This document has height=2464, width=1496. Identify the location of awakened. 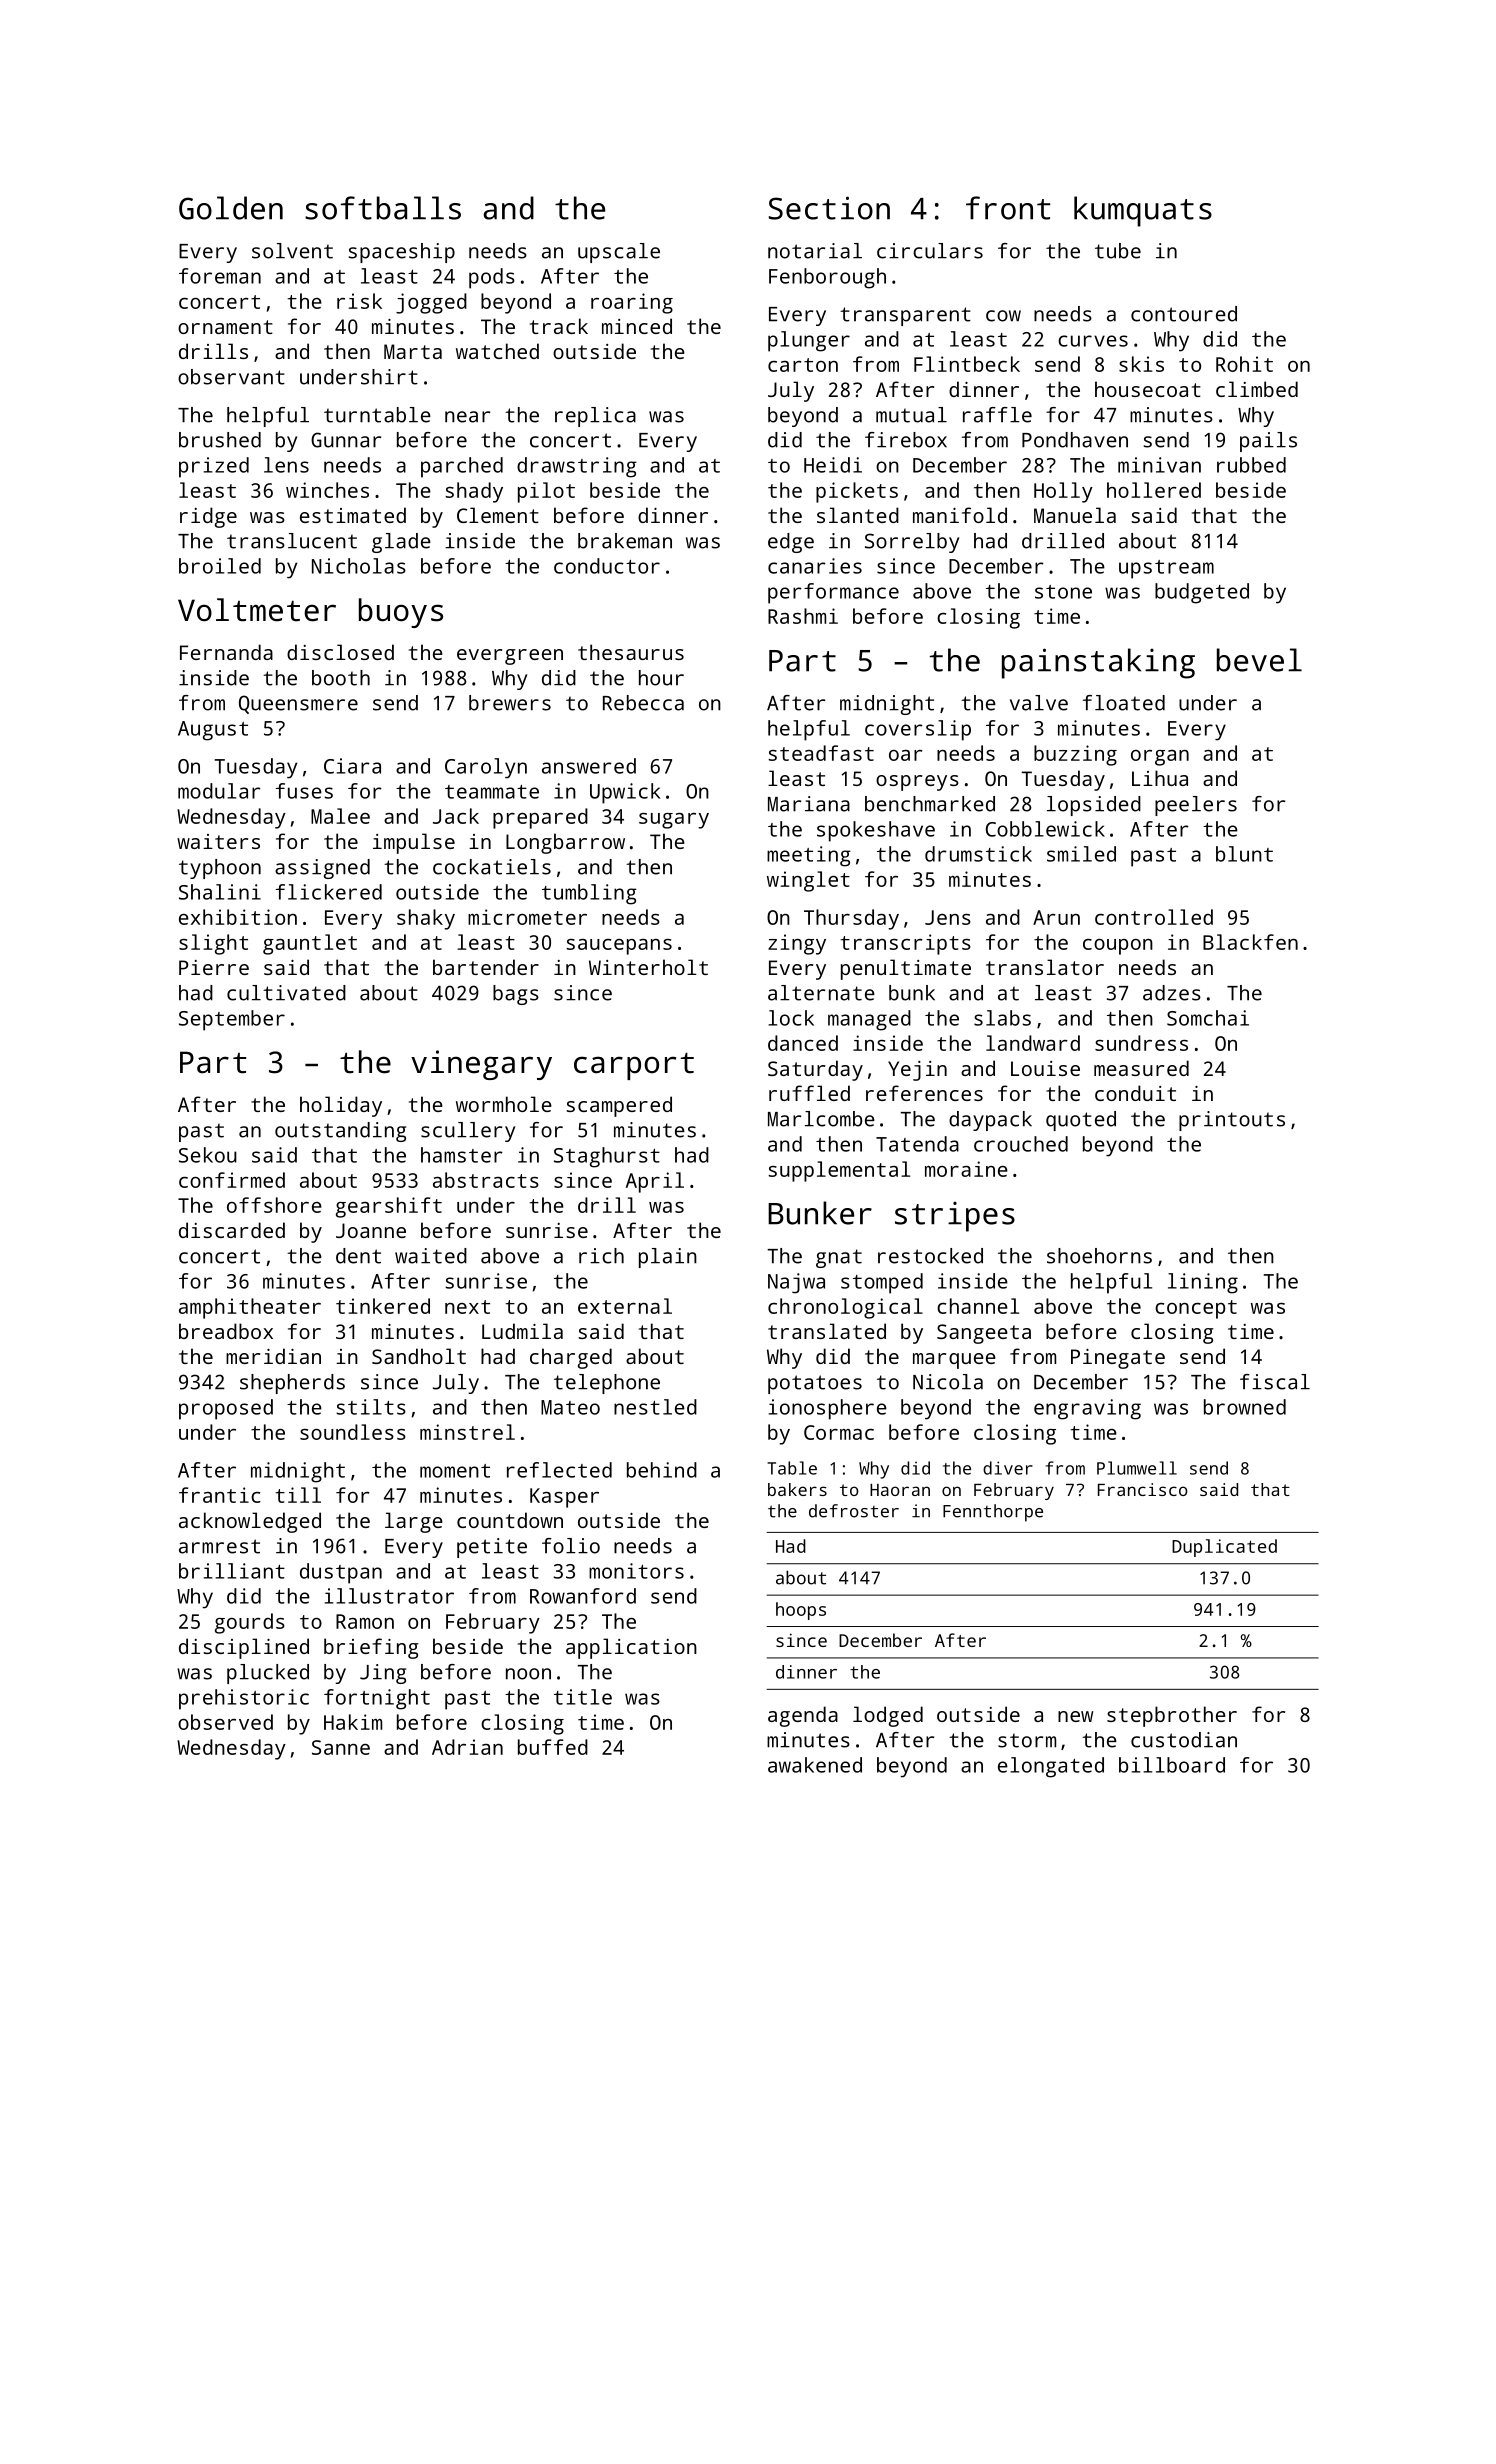
(815, 1765).
